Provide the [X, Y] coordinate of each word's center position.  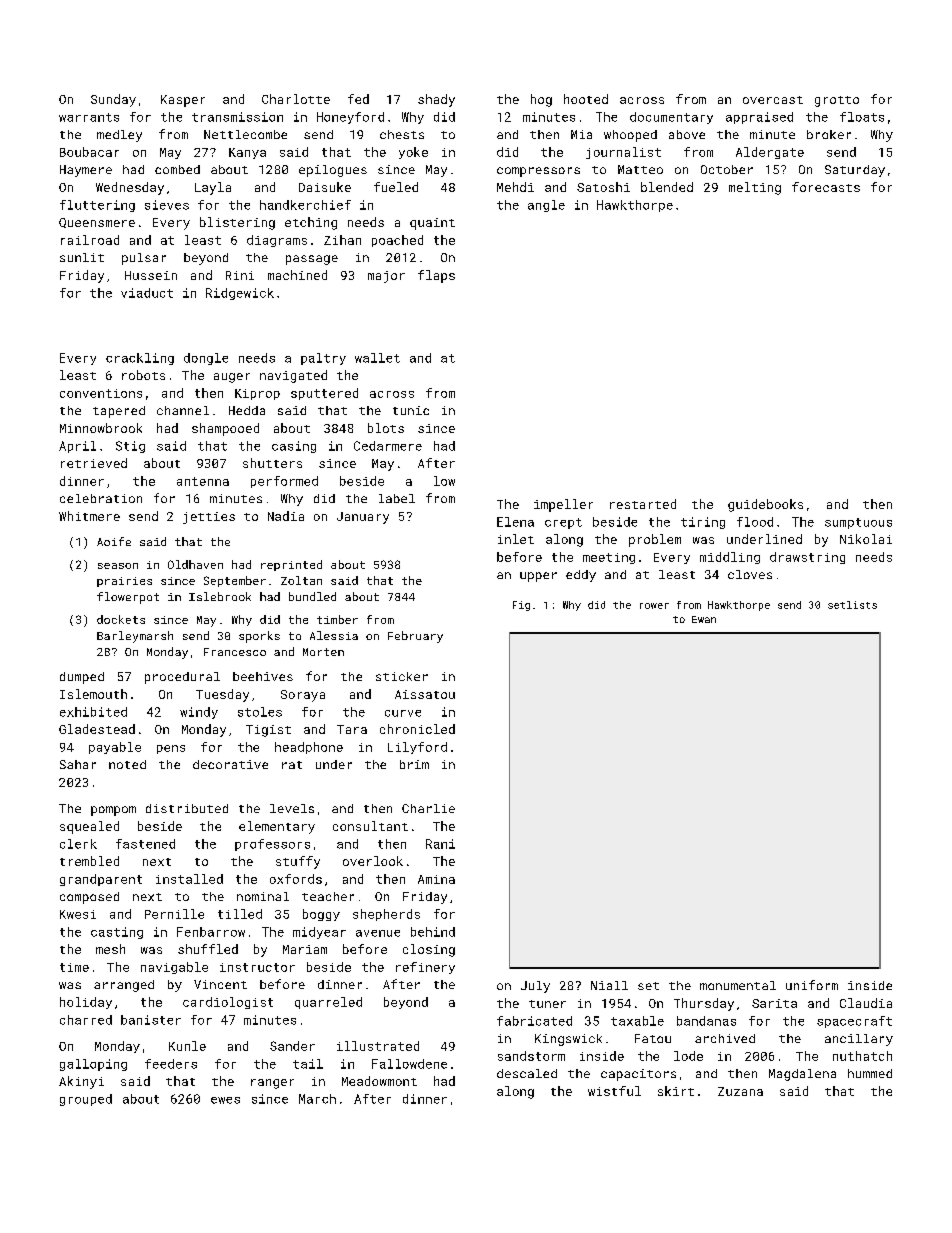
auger [232, 378]
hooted [586, 99]
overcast [773, 100]
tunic [411, 410]
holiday [86, 1003]
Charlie [428, 808]
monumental [738, 985]
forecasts [826, 187]
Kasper [183, 101]
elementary [277, 827]
